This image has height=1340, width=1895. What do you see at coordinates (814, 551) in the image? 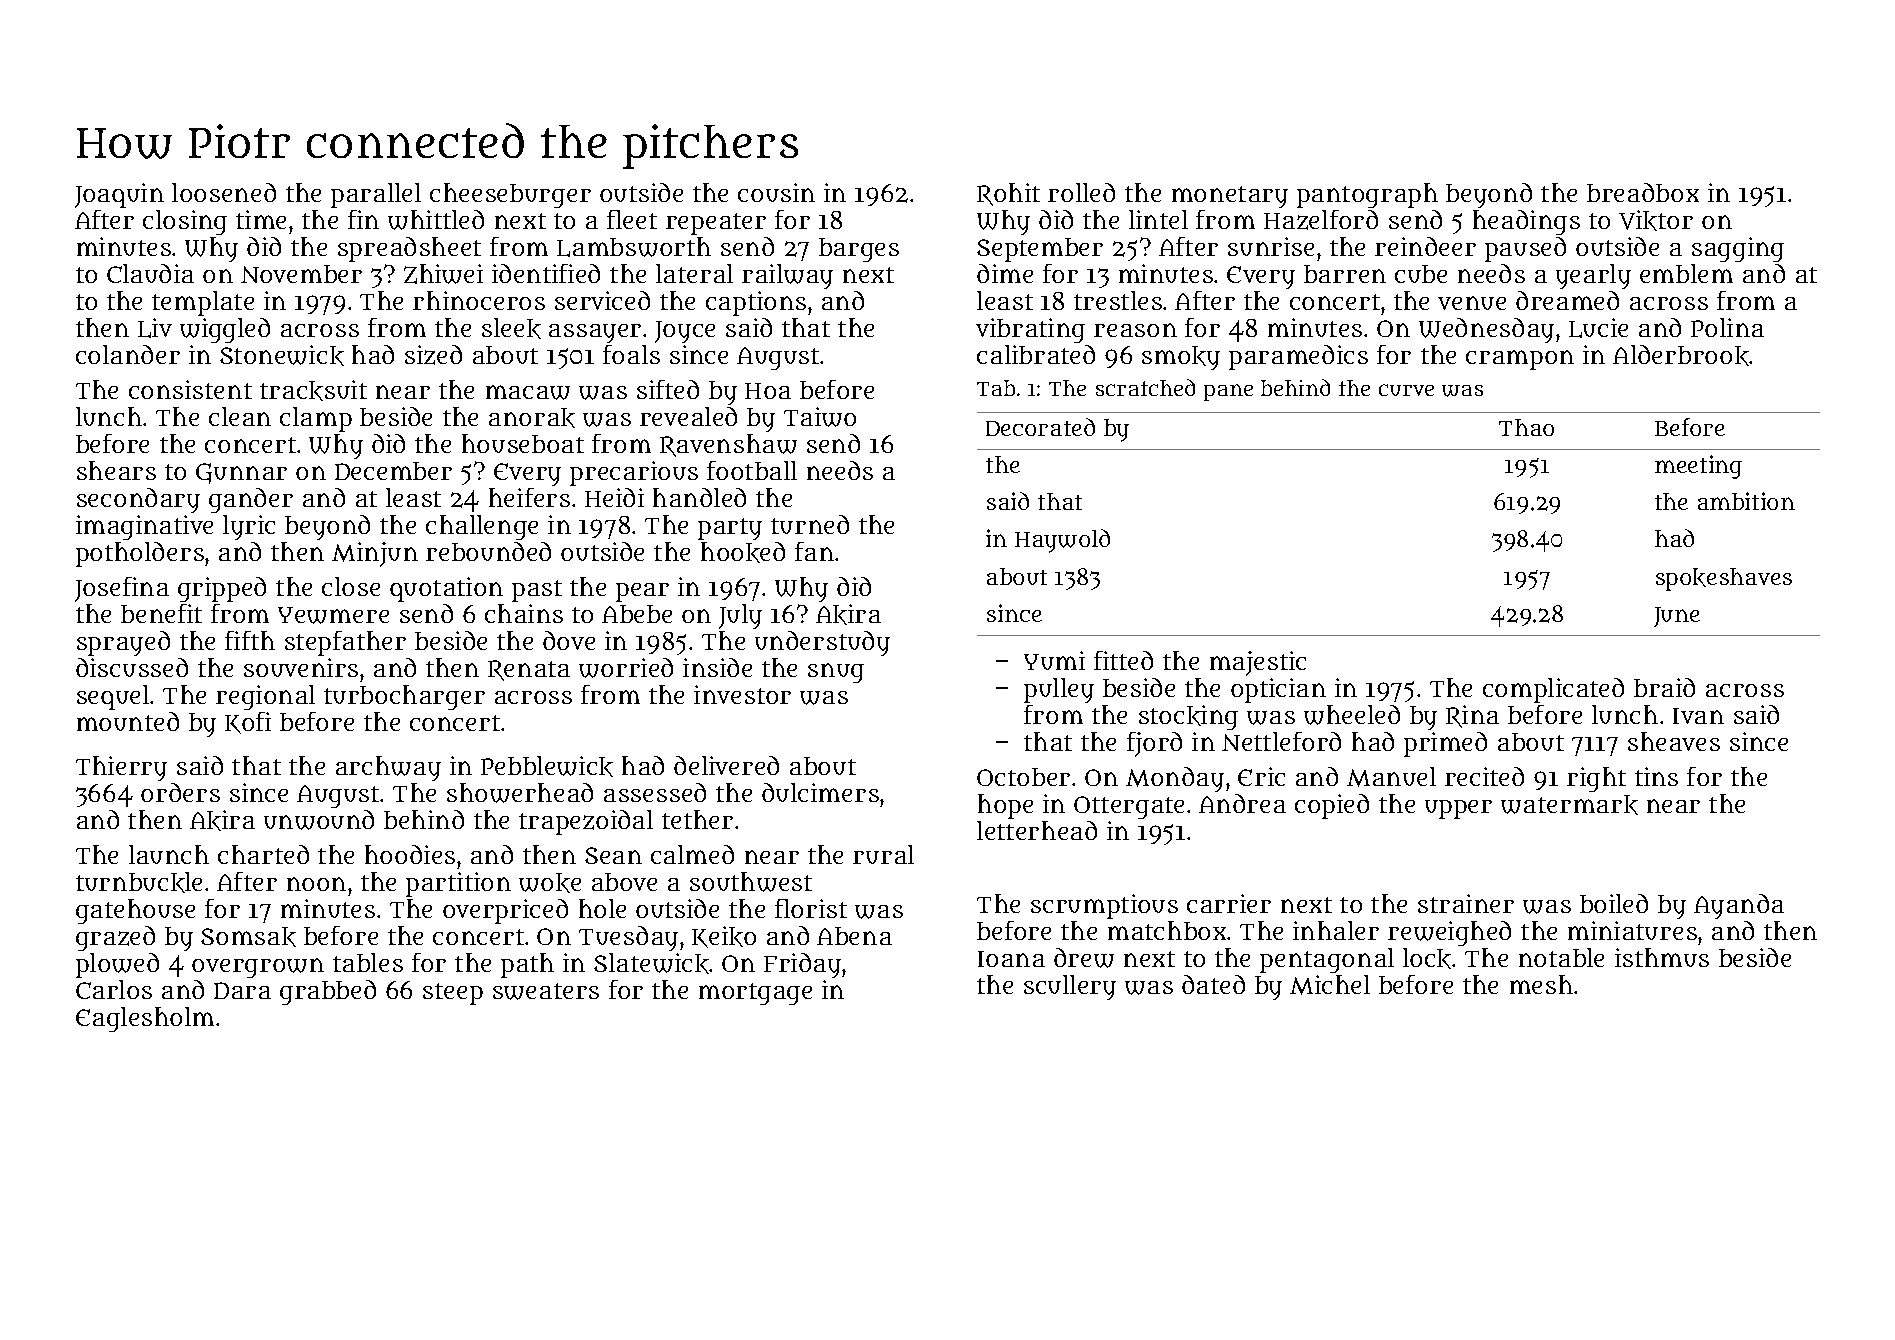
I see `fan` at bounding box center [814, 551].
